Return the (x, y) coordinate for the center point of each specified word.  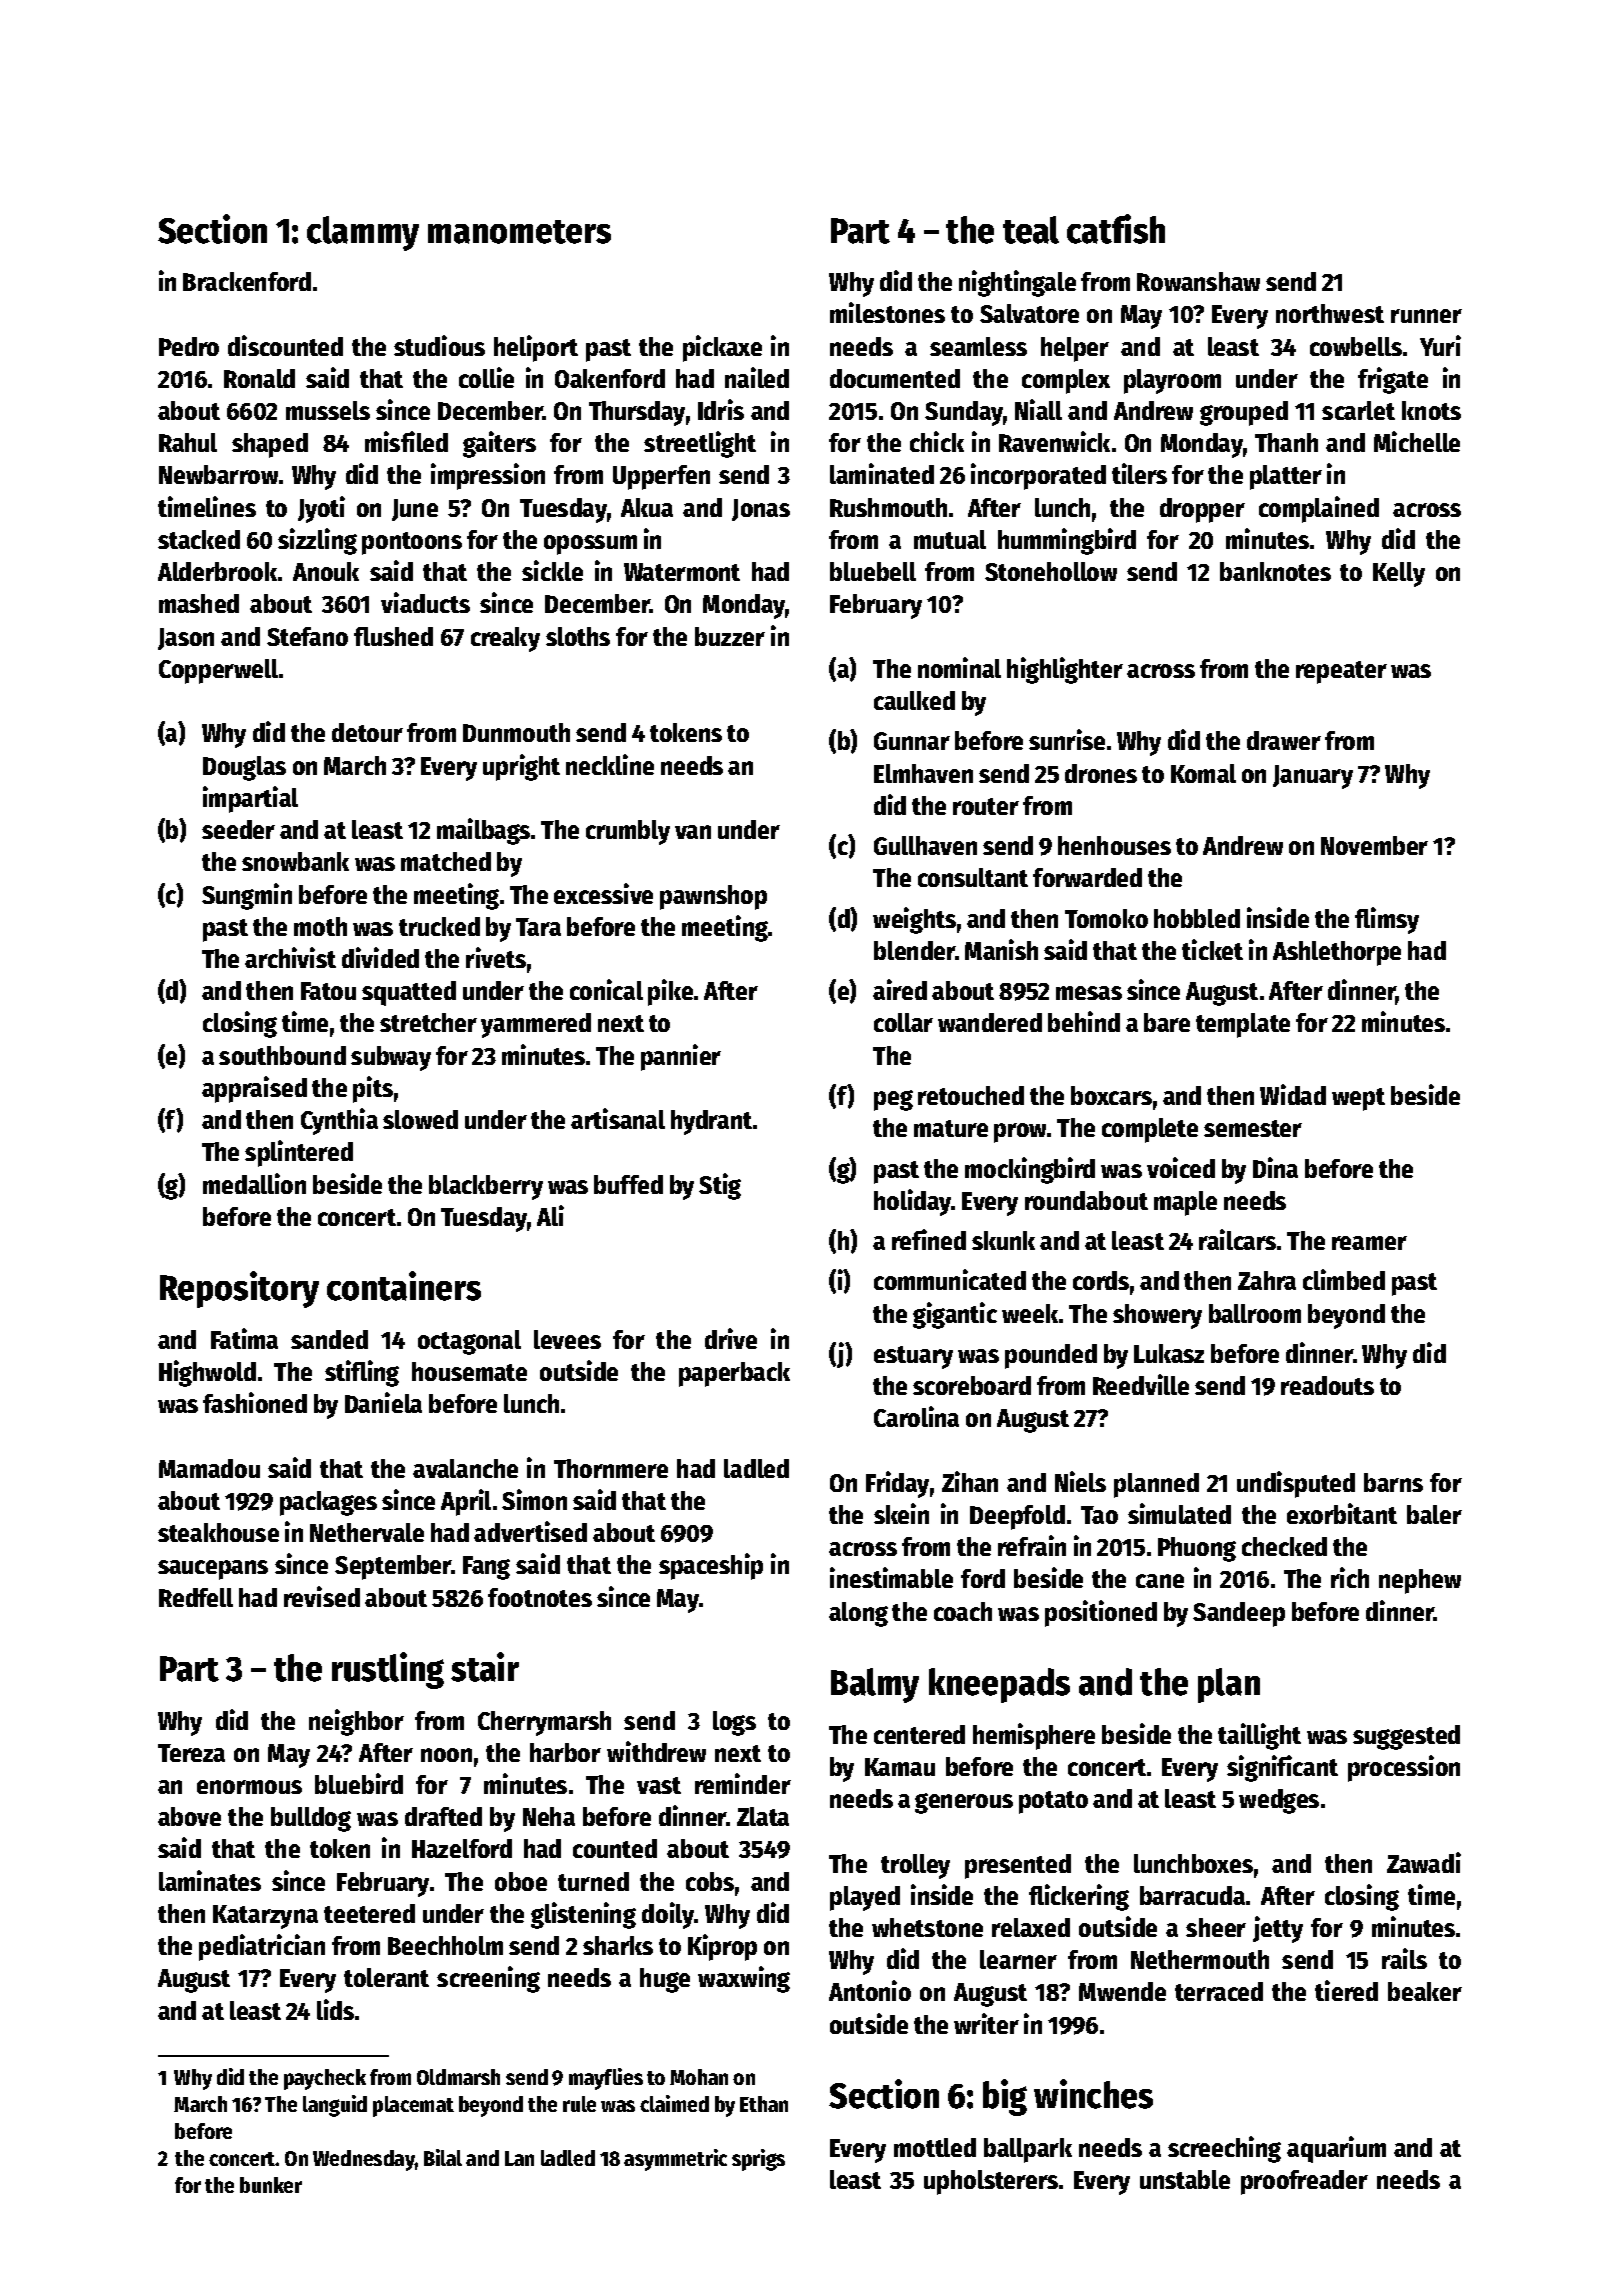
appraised (254, 1089)
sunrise (1067, 739)
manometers (519, 232)
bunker (271, 2185)
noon (446, 1755)
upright (521, 767)
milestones (887, 312)
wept (1358, 1099)
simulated (1179, 1513)
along (858, 1614)
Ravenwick (1054, 441)
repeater (1341, 672)
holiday (913, 1202)
